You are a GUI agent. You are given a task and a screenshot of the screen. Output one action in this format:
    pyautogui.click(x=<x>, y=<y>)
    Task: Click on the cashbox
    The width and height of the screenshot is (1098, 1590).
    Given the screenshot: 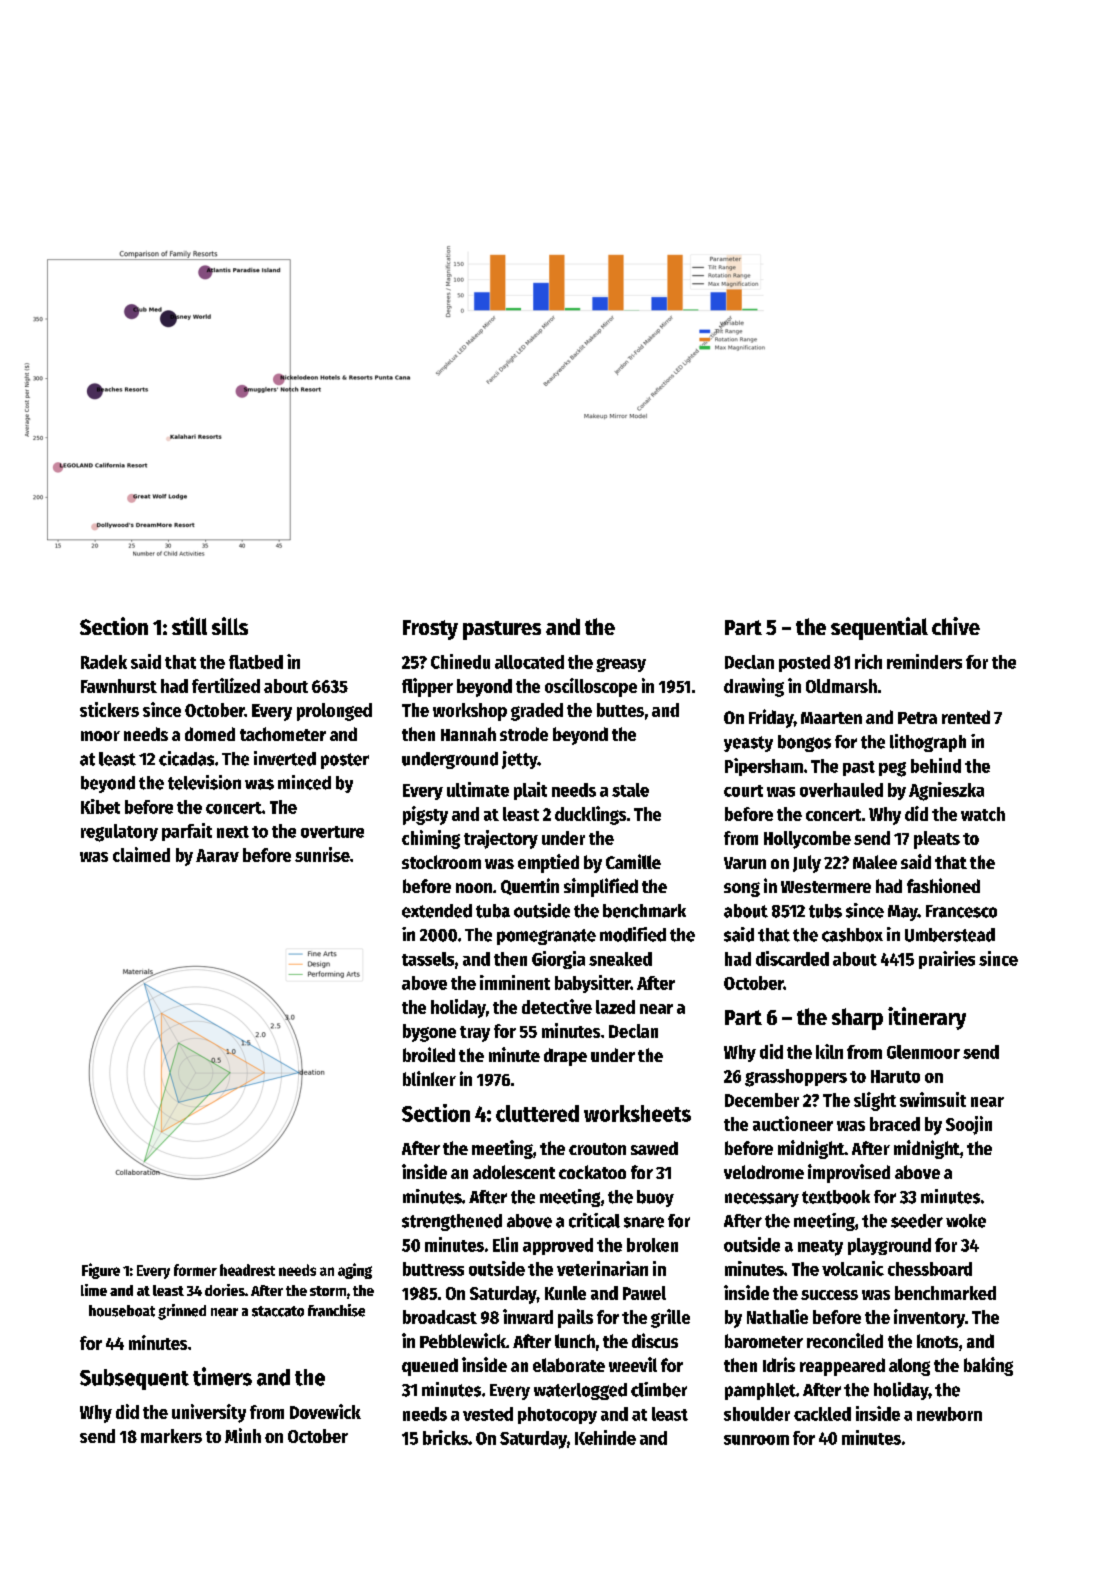 What is the action you would take?
    pyautogui.click(x=852, y=935)
